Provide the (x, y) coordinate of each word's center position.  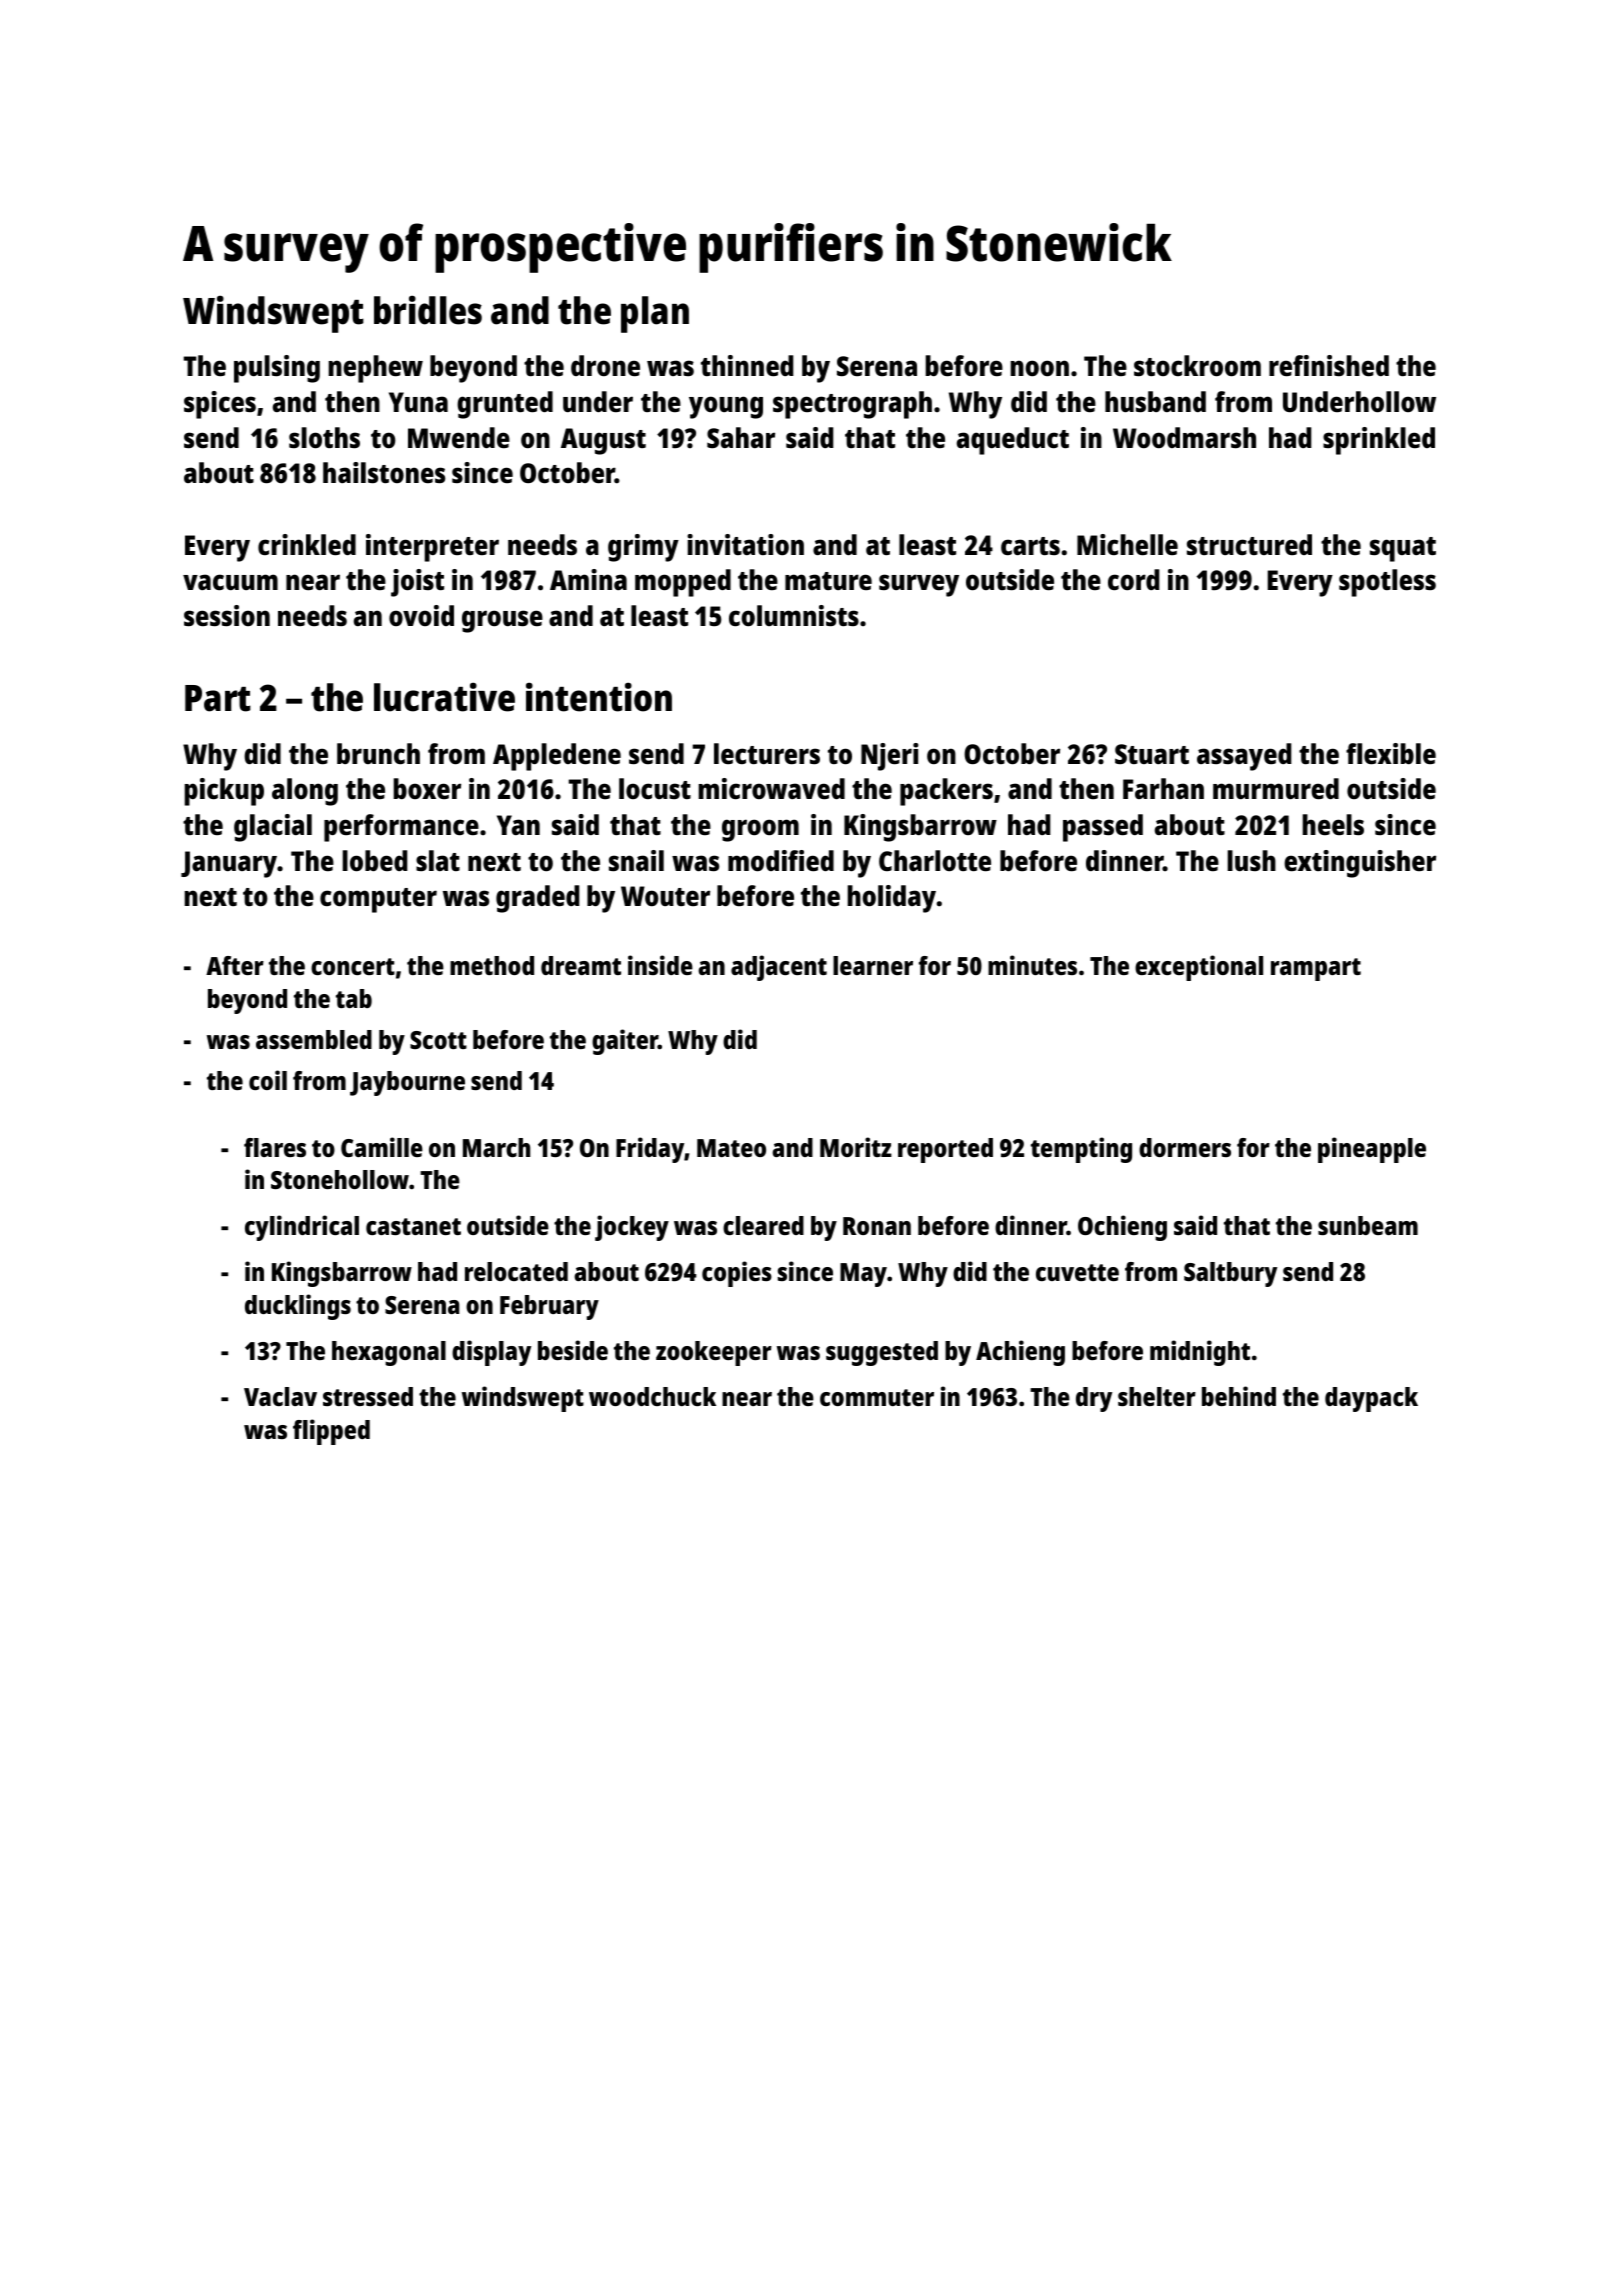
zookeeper (714, 1353)
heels (1333, 824)
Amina (588, 579)
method (492, 965)
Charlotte (935, 861)
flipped (331, 1432)
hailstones (384, 472)
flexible (1391, 754)
